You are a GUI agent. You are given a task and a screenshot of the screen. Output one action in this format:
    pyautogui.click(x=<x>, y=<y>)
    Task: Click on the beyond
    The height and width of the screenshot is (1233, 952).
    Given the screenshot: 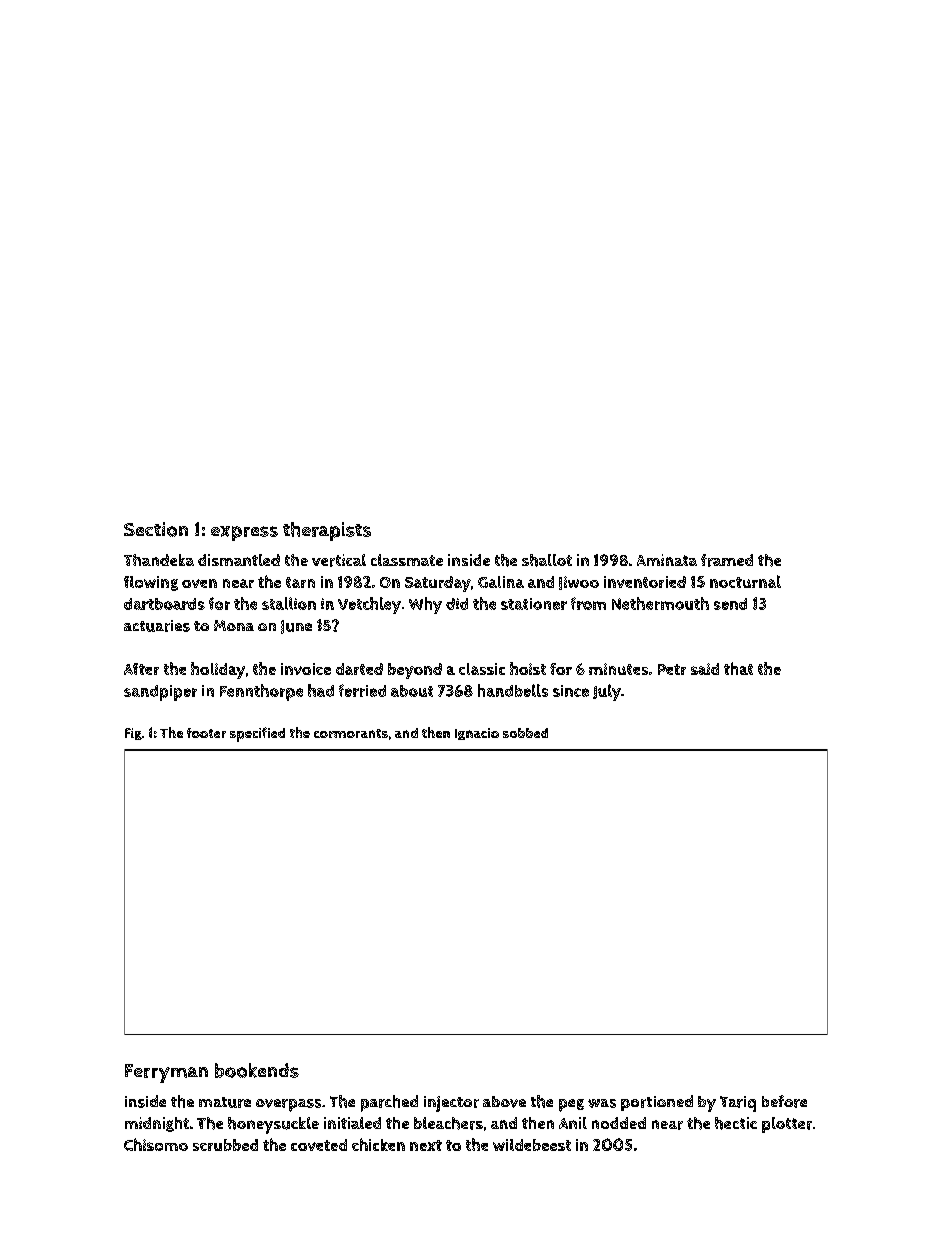 What is the action you would take?
    pyautogui.click(x=415, y=671)
